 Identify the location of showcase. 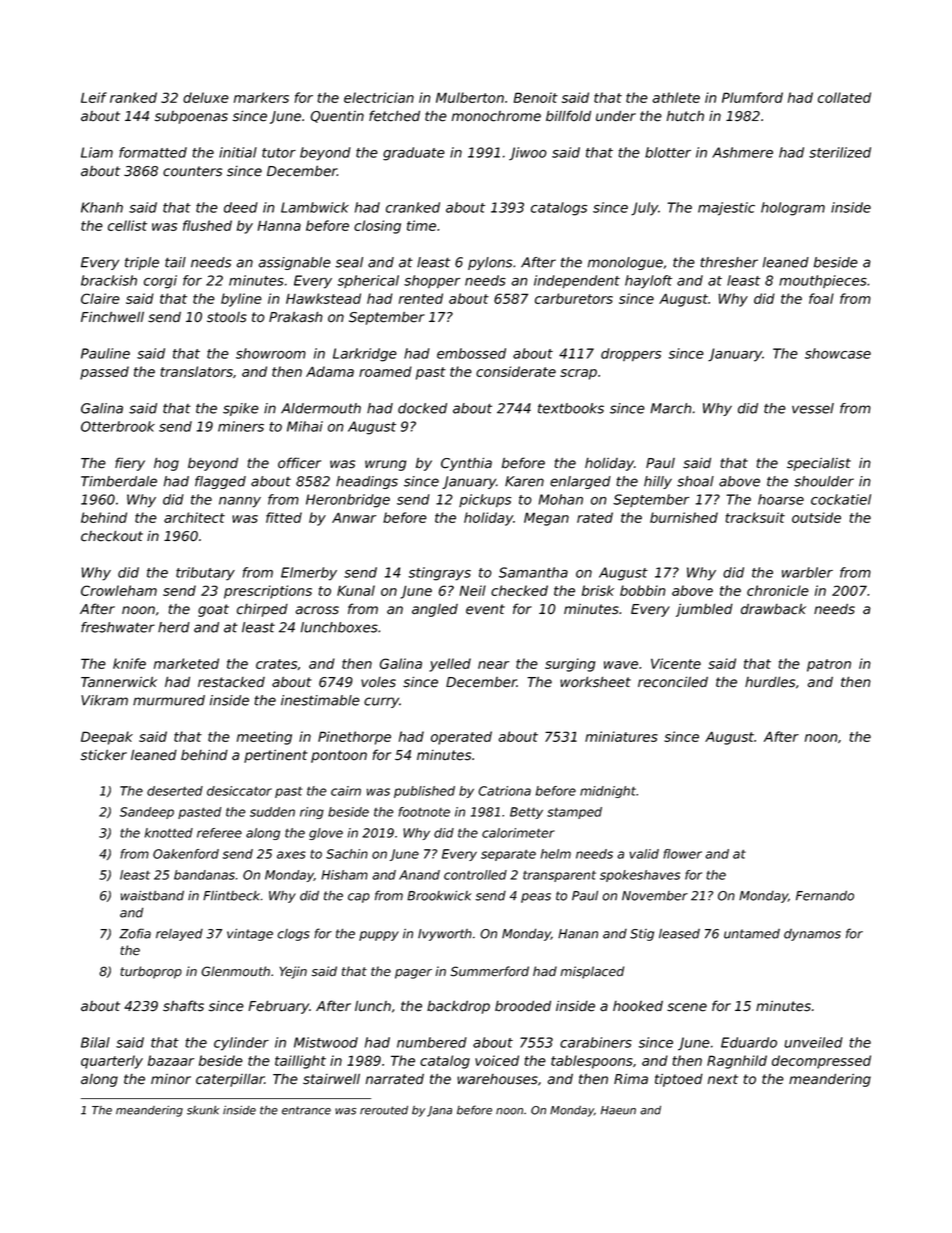
(838, 353).
